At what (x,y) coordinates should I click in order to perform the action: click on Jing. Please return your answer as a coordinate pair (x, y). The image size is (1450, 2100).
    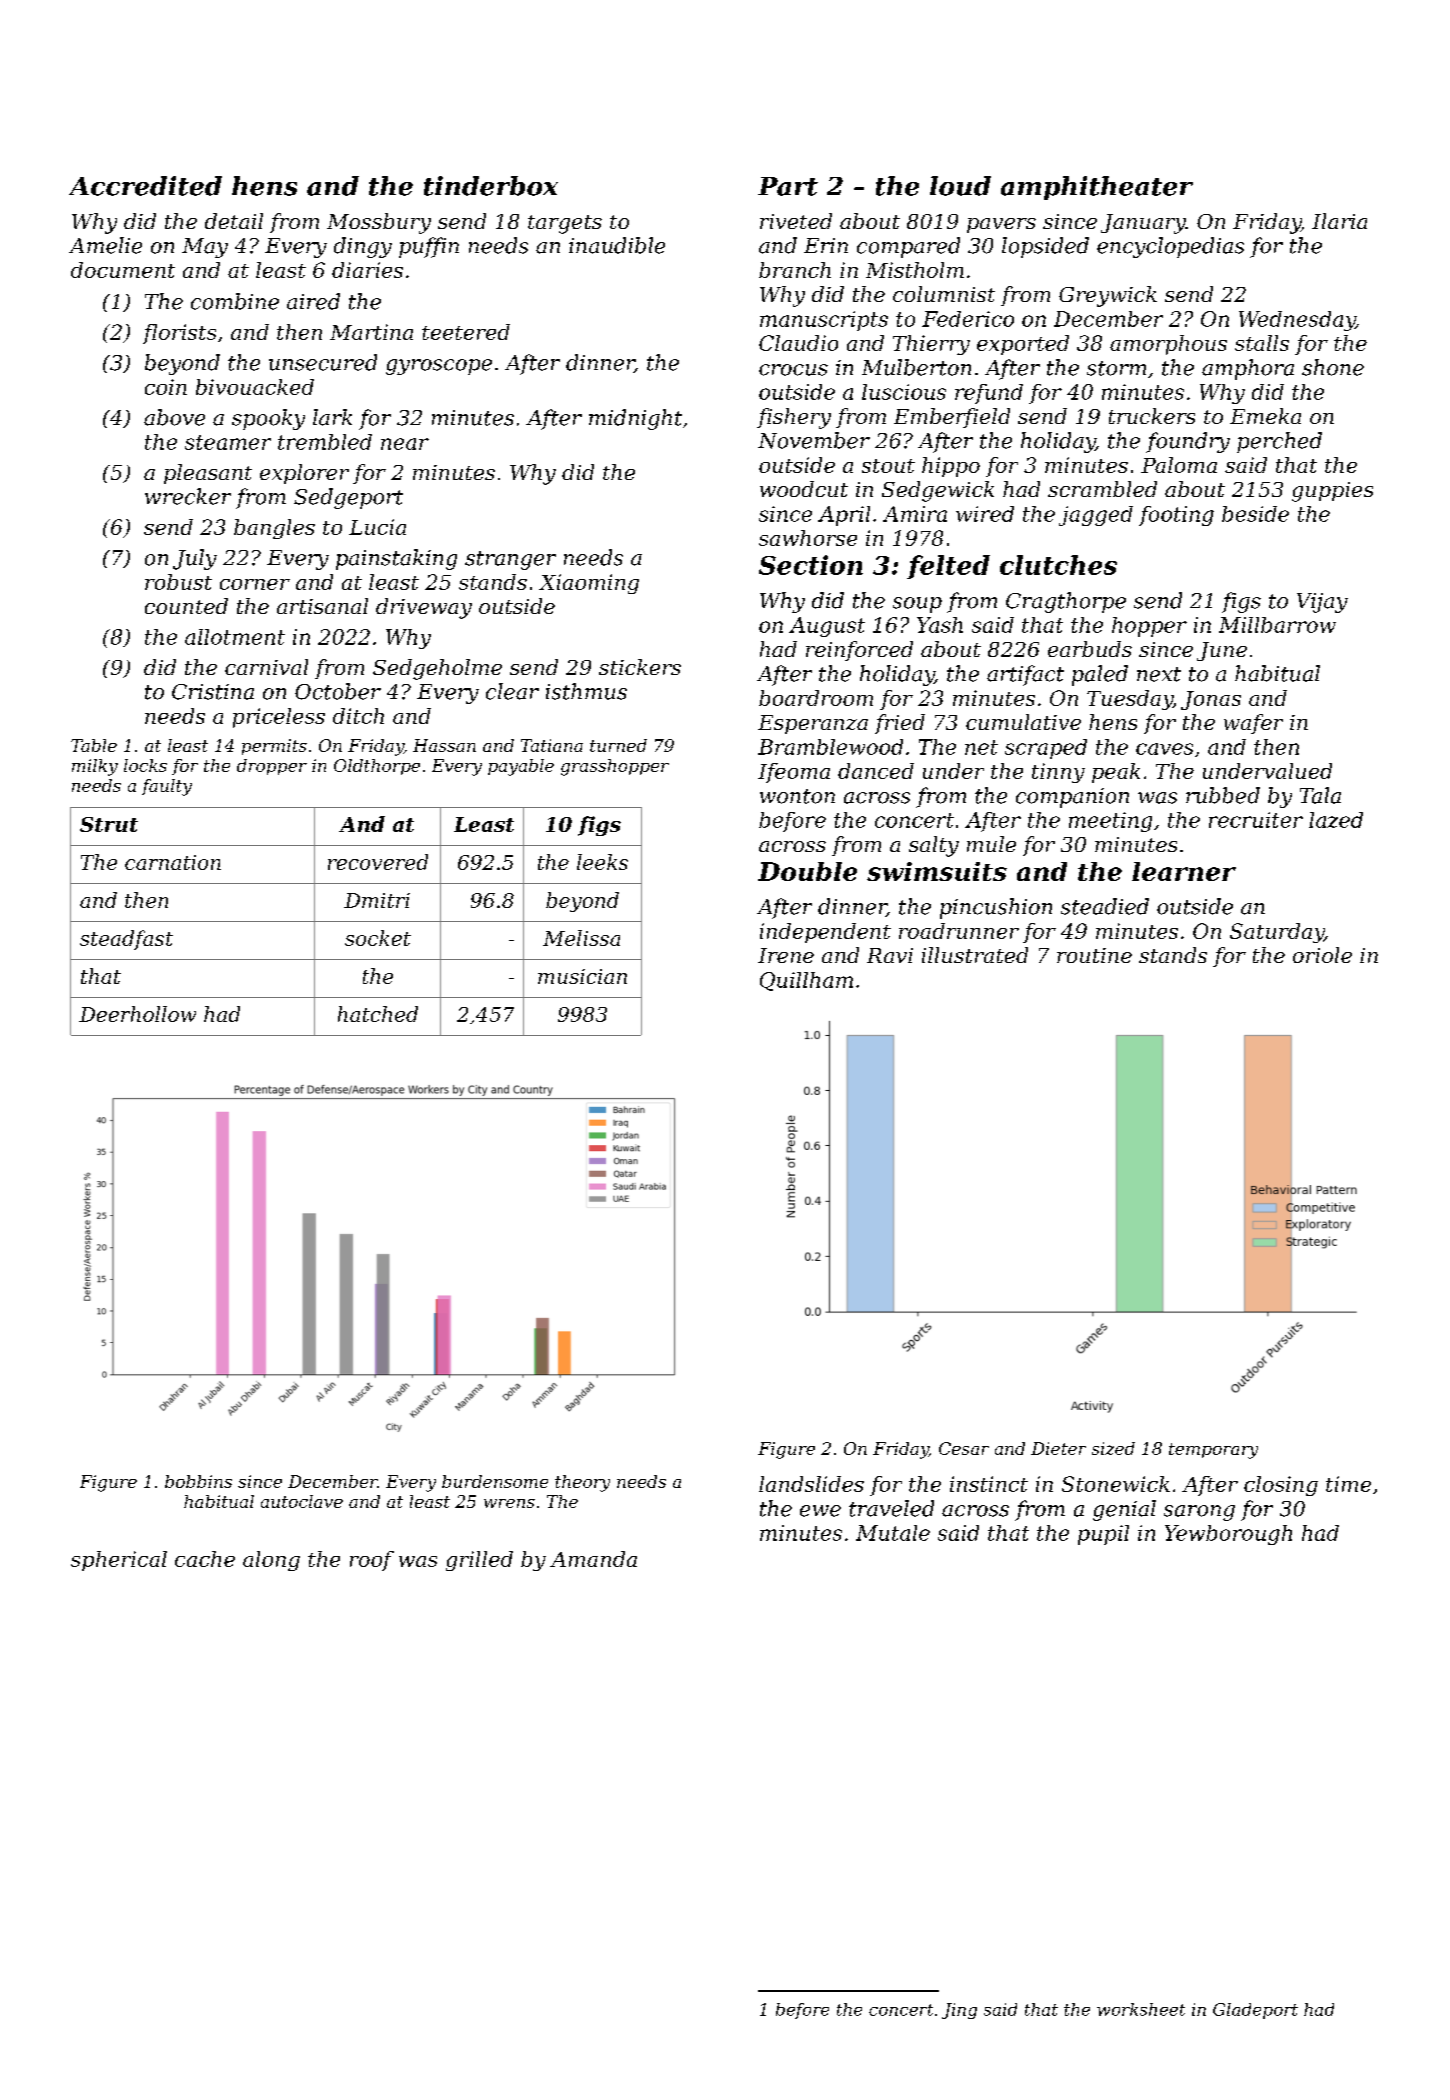
    Looking at the image, I should click on (959, 2011).
